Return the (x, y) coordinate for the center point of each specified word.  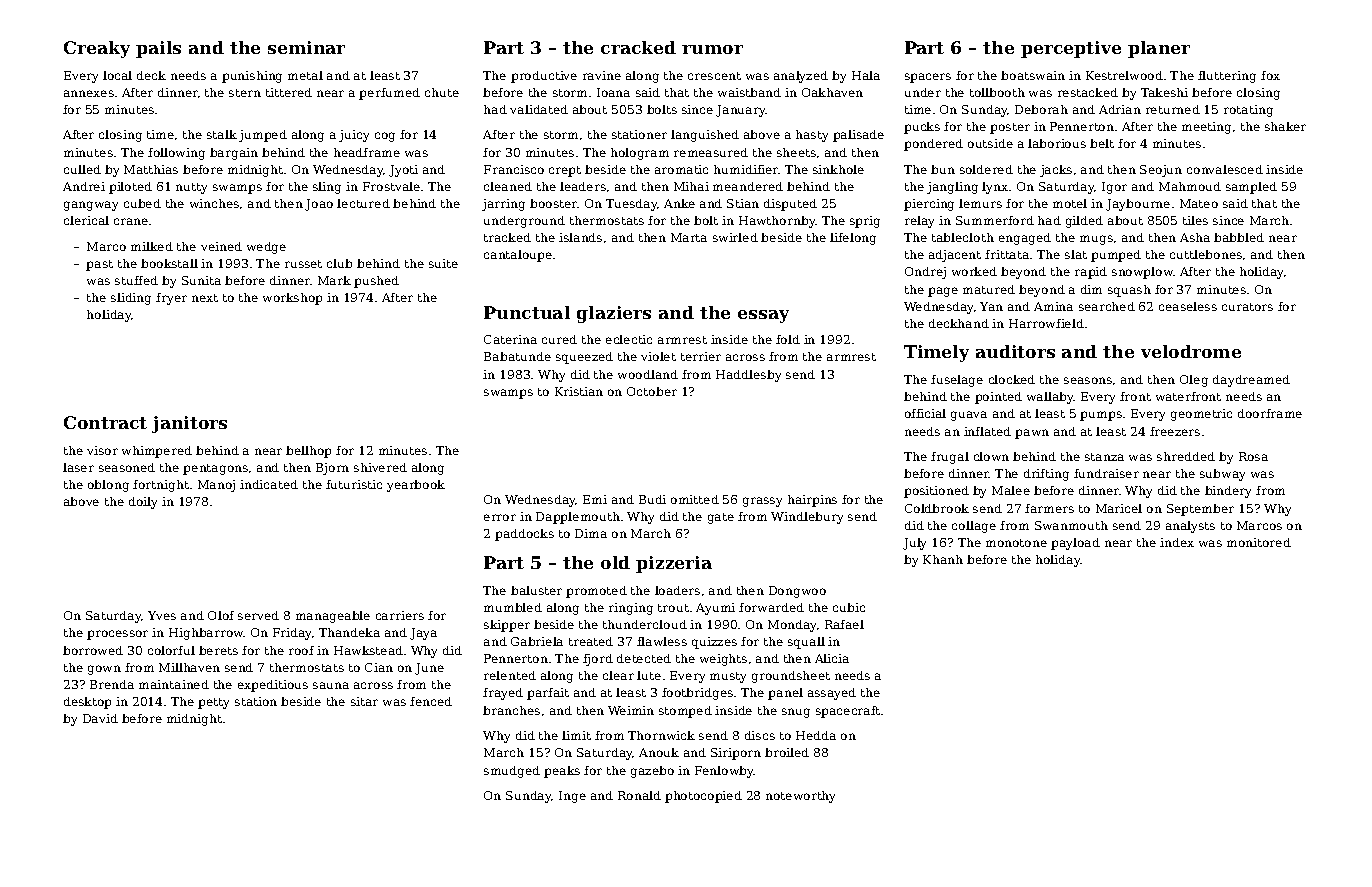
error (500, 517)
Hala (866, 75)
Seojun (1161, 171)
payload (1075, 544)
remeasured (711, 152)
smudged (512, 772)
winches (214, 203)
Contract (105, 422)
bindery (1228, 492)
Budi (652, 499)
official (925, 413)
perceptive (1071, 49)
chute (442, 92)
